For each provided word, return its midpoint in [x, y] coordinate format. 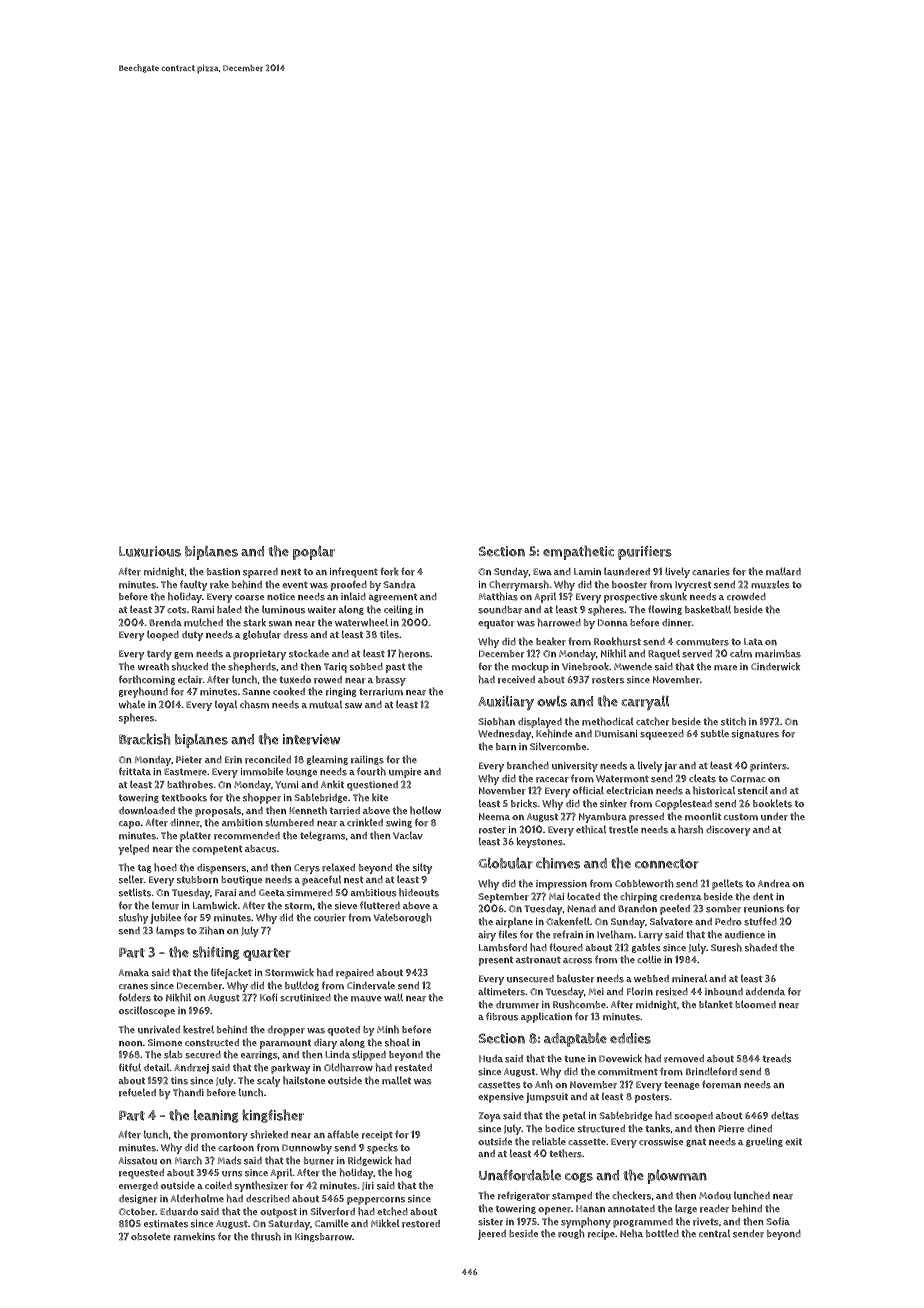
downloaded [147, 810]
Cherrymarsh [519, 585]
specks [382, 1148]
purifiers [645, 553]
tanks [657, 1128]
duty [192, 636]
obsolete [150, 1236]
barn [506, 747]
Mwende [633, 667]
